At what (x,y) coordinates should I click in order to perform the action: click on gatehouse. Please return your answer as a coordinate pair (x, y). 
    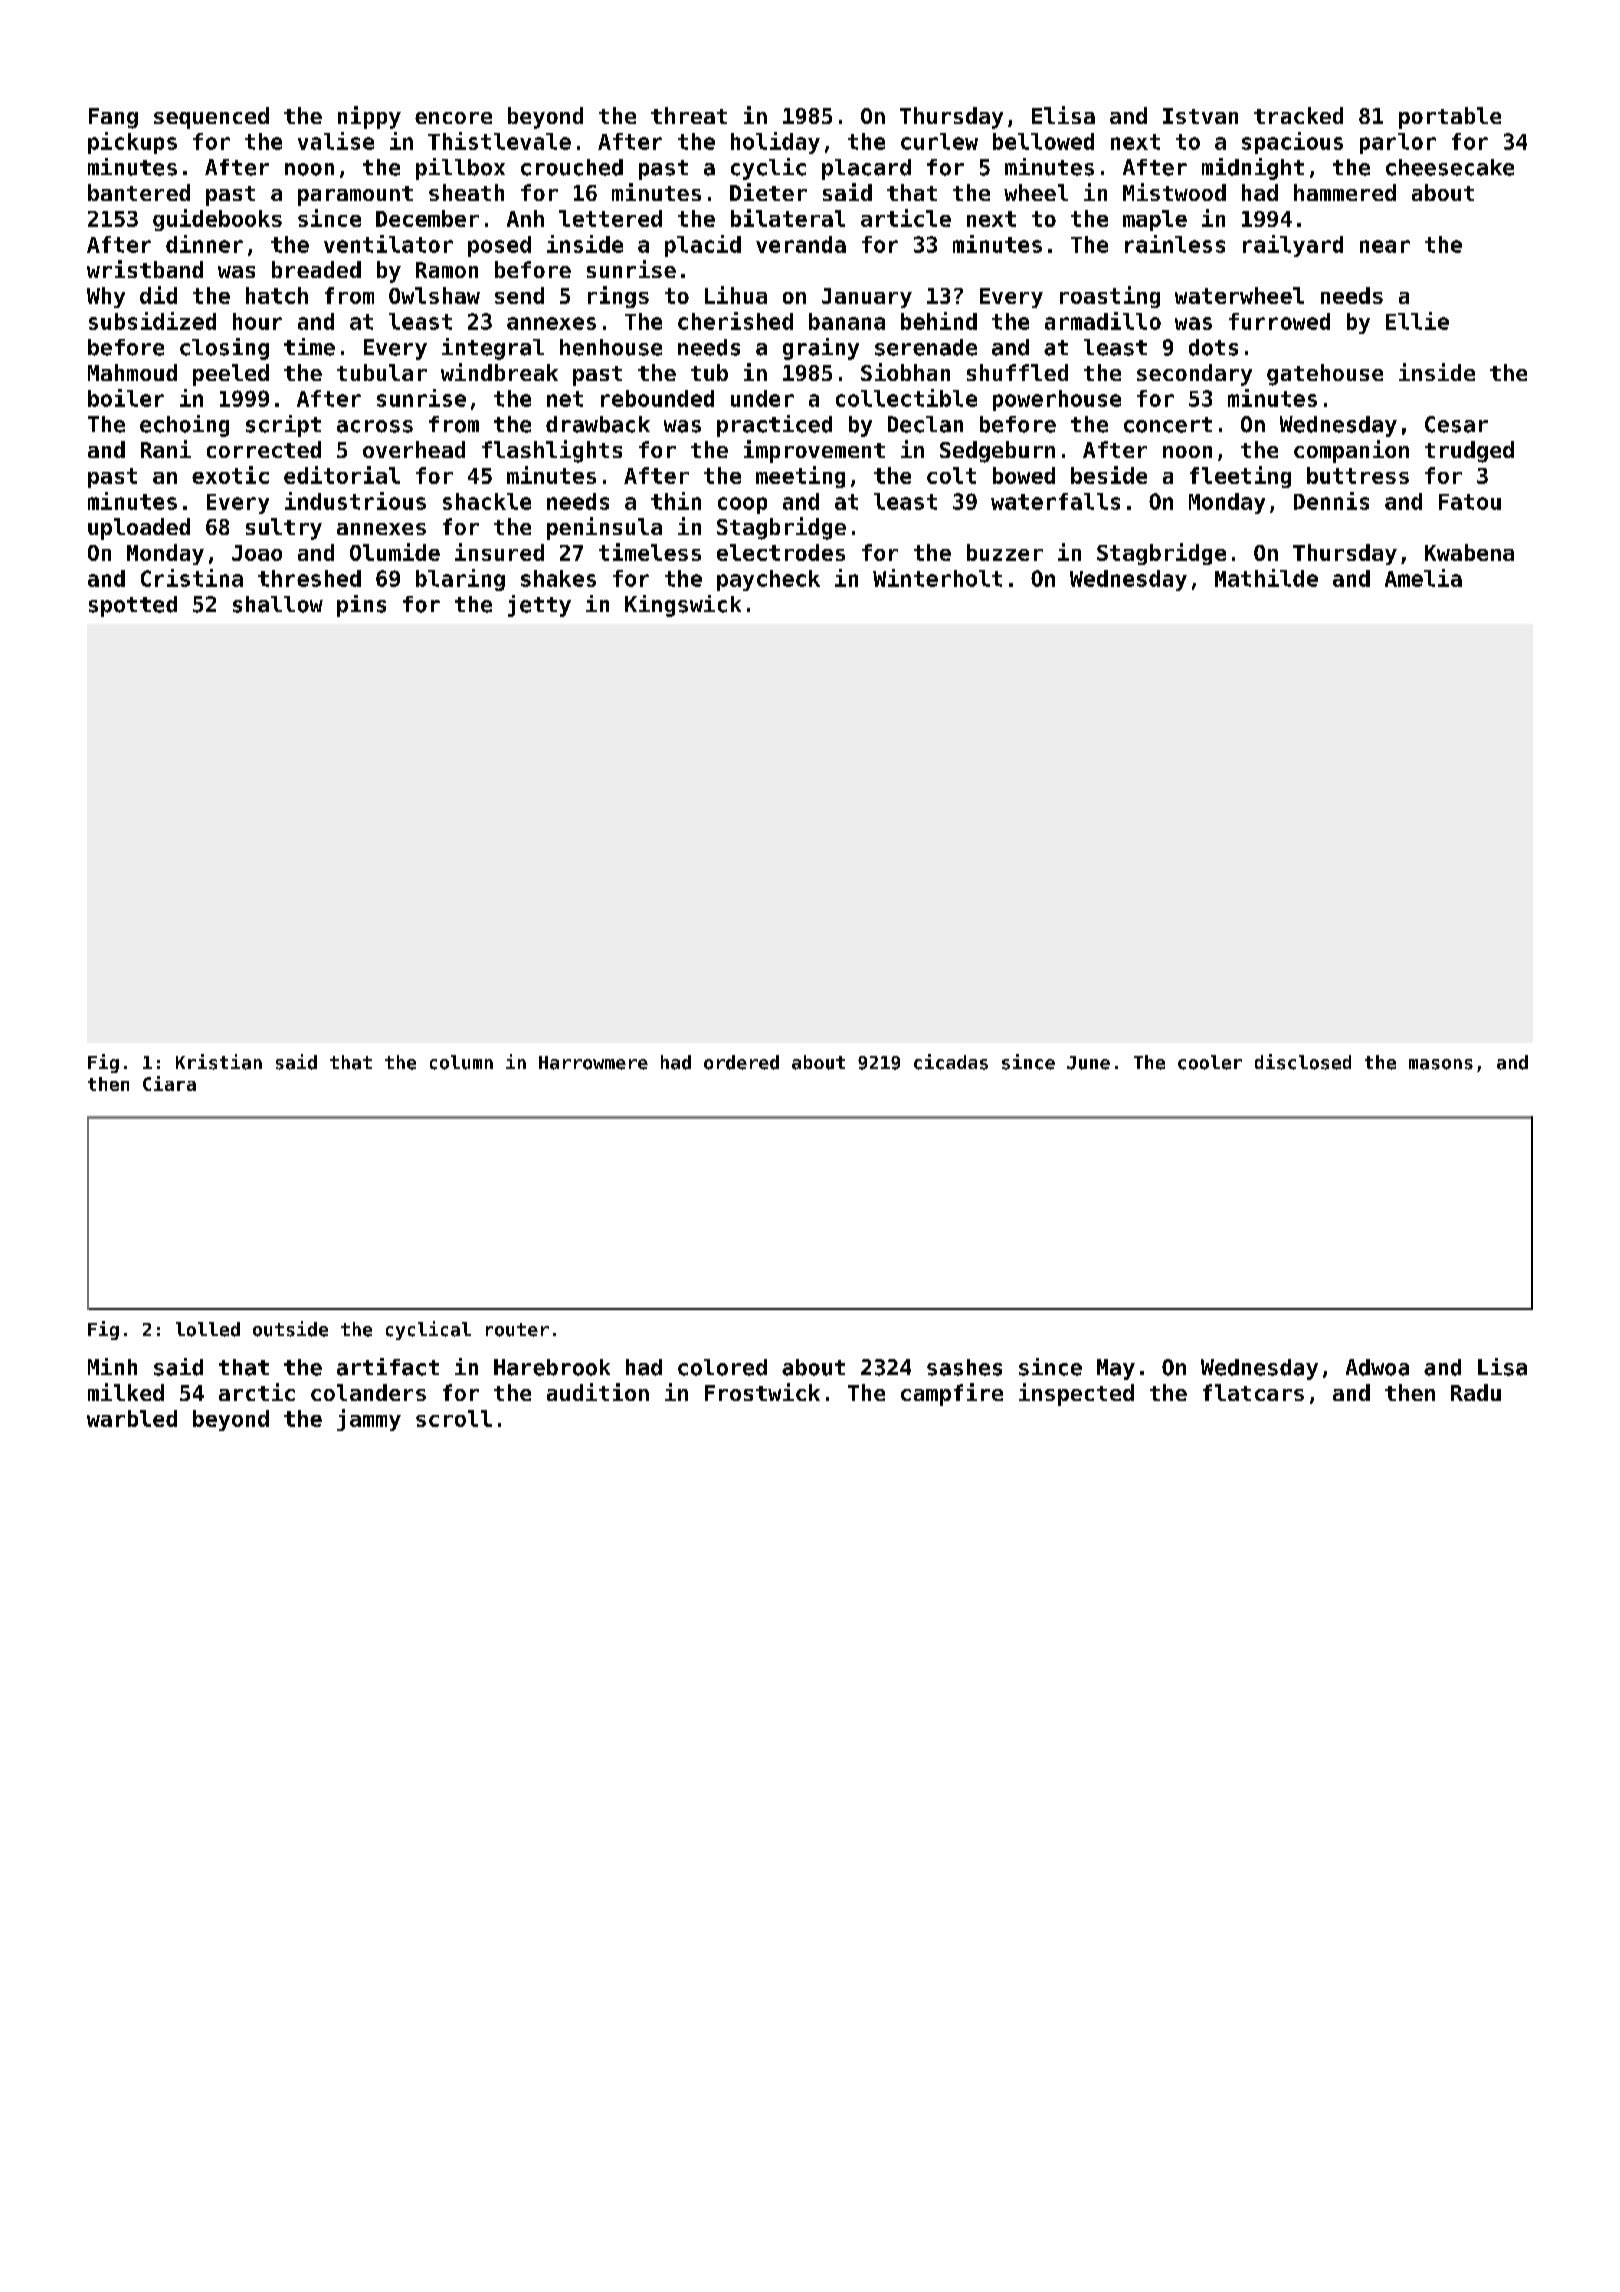
    Looking at the image, I should click on (1325, 375).
